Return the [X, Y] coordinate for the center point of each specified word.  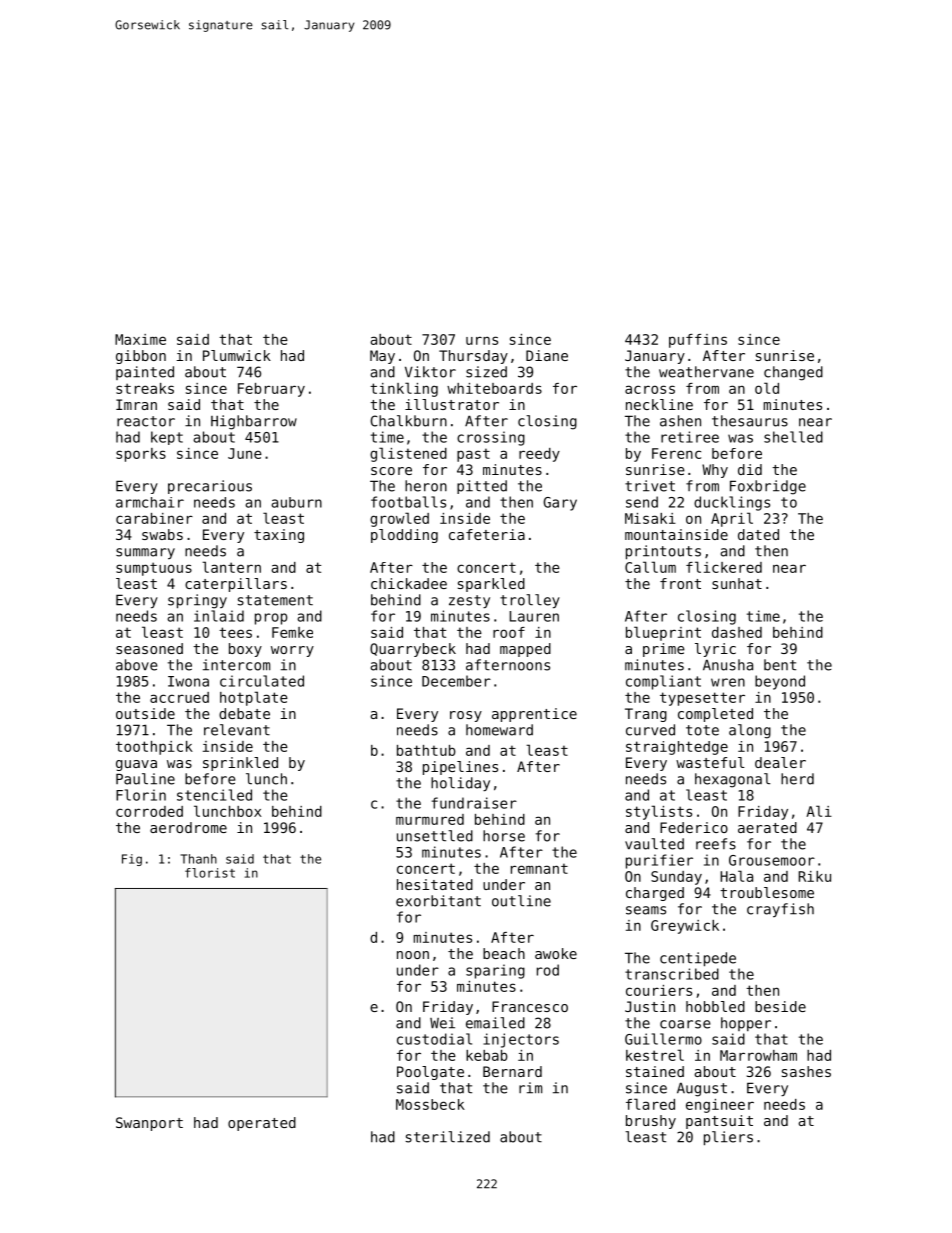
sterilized [448, 1137]
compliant [663, 682]
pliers [728, 1138]
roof [509, 632]
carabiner [154, 518]
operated [262, 1124]
